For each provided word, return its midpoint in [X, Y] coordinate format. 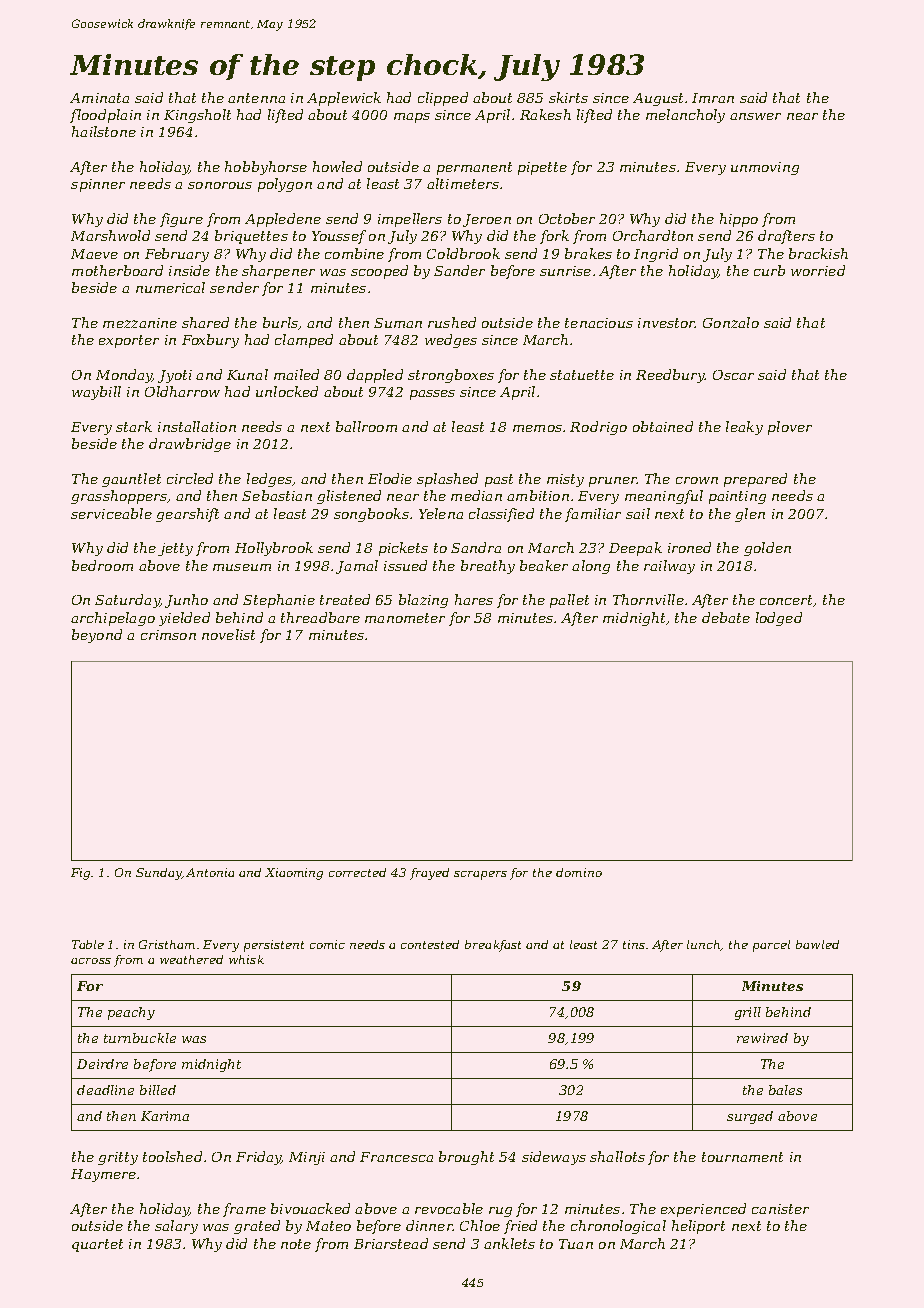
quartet [97, 1245]
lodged [779, 619]
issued [405, 565]
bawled [817, 944]
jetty [175, 549]
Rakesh [545, 114]
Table [88, 944]
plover [790, 428]
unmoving [765, 168]
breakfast [493, 946]
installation [197, 426]
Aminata [99, 98]
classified [501, 515]
